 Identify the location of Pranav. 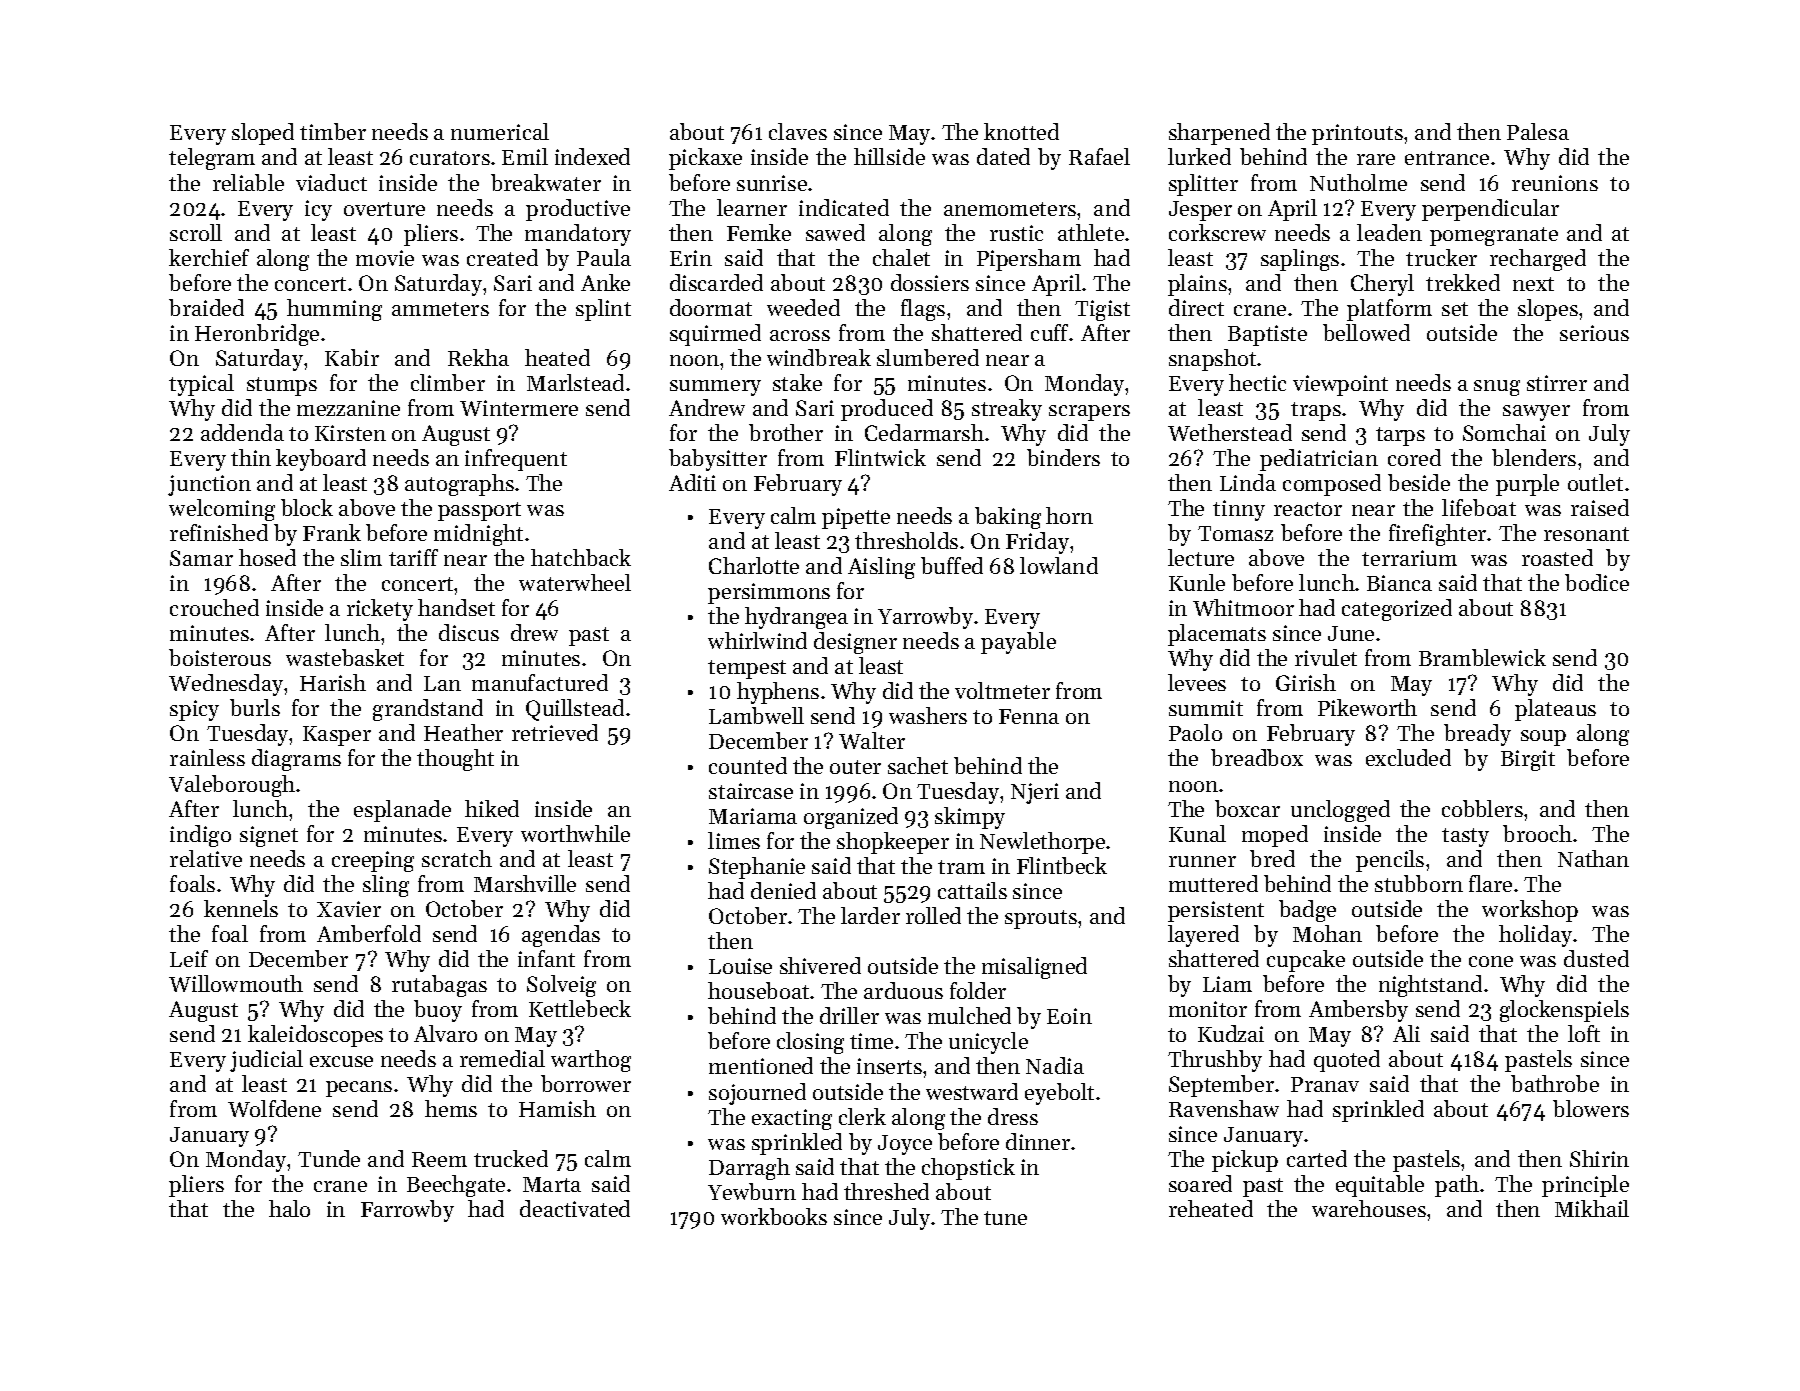
(1325, 1084).
